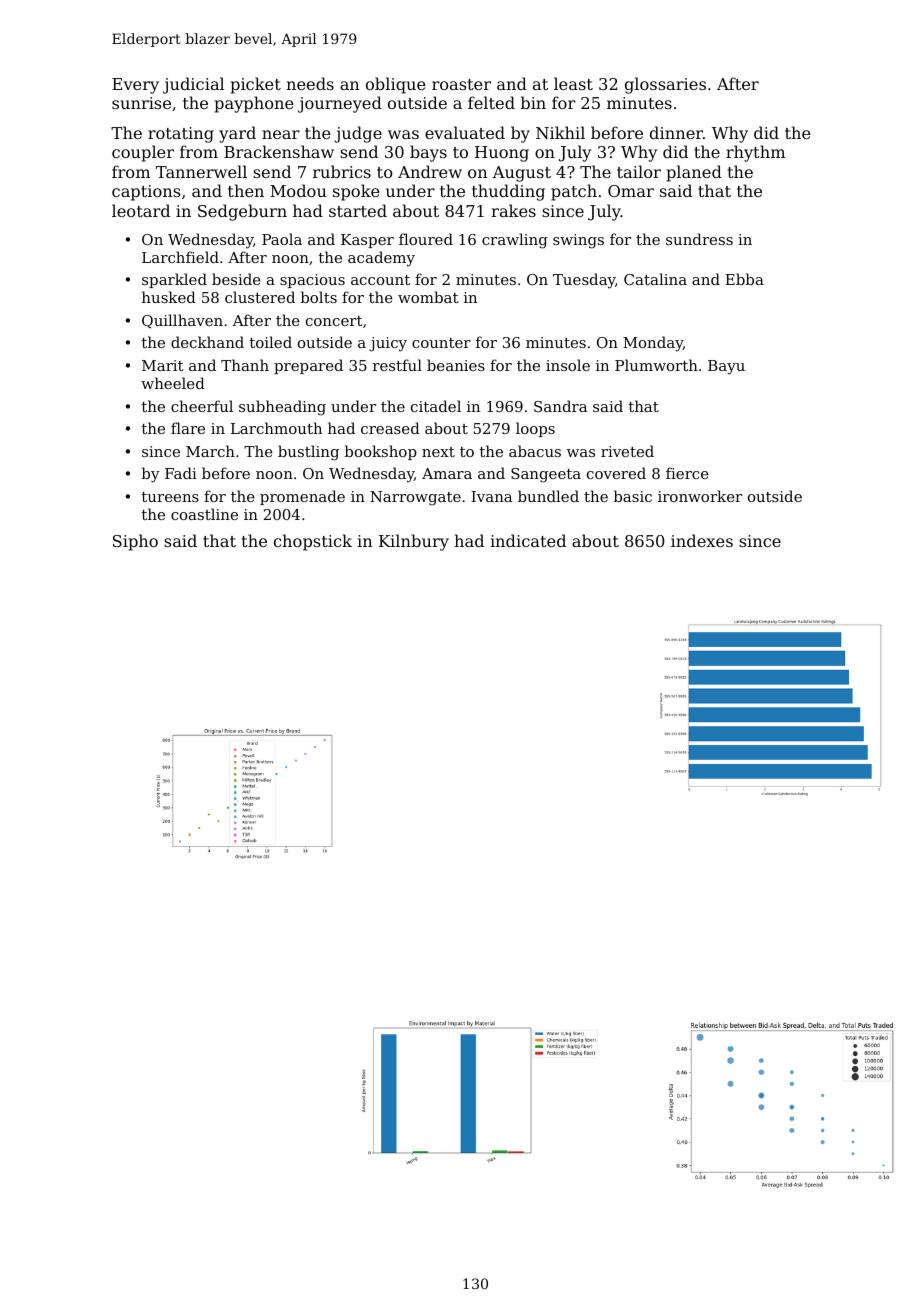 This screenshot has width=924, height=1308. I want to click on oblique, so click(396, 85).
